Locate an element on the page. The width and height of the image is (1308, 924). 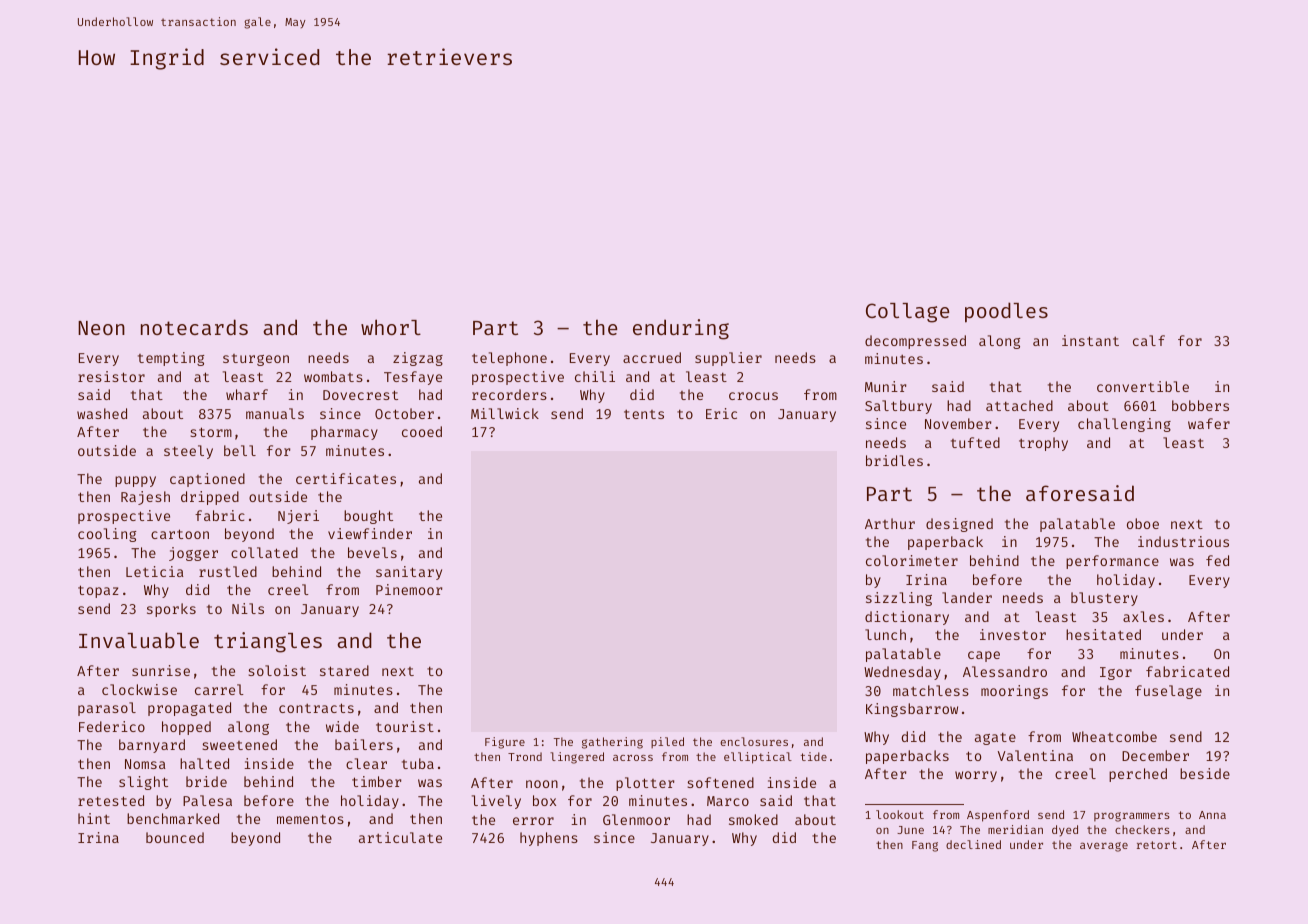
Pinemoor is located at coordinates (409, 589).
